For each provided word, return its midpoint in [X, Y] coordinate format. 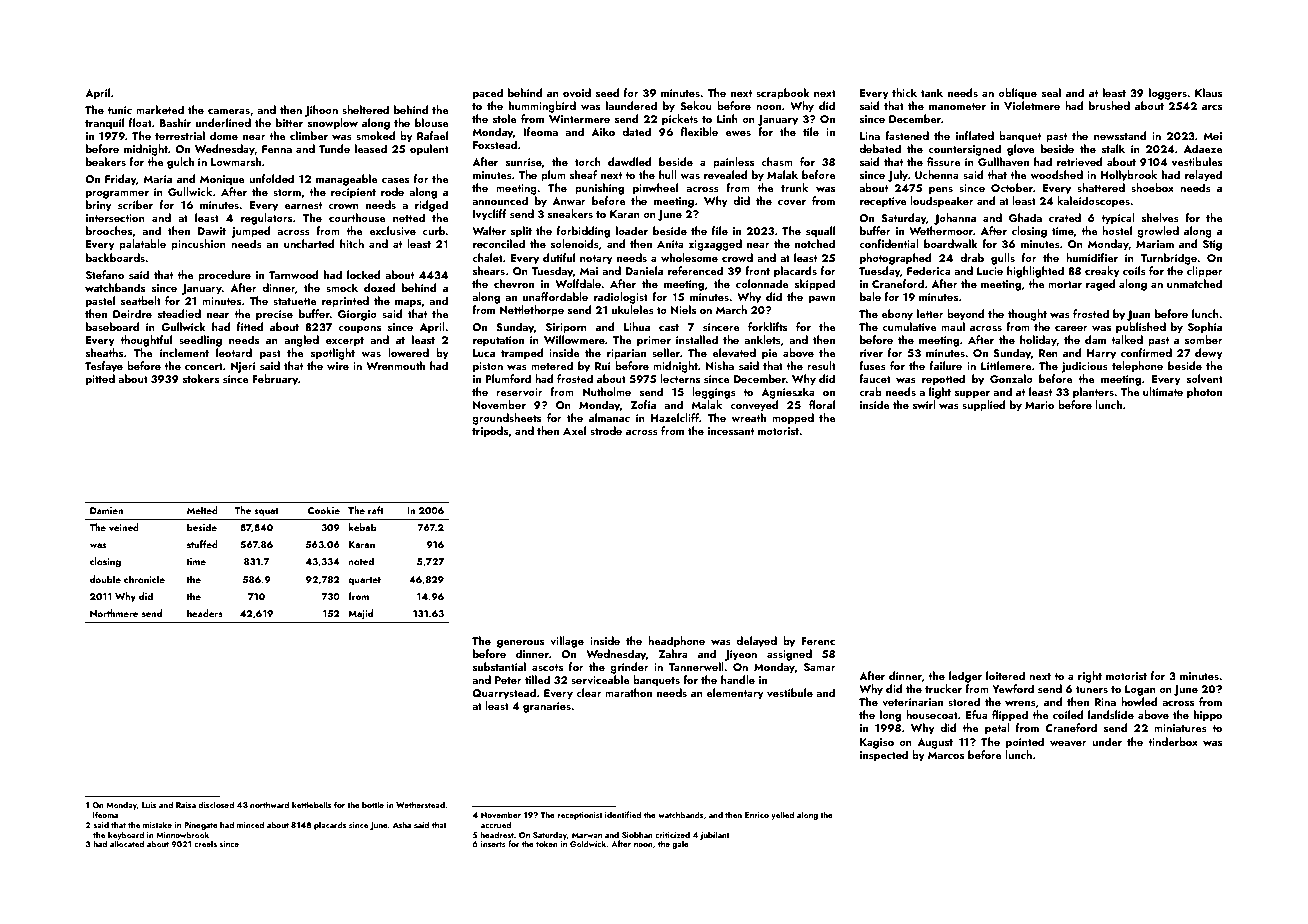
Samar [820, 667]
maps [408, 304]
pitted [100, 380]
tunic [119, 110]
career [1071, 328]
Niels [683, 309]
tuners [1092, 689]
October [1012, 187]
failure [946, 365]
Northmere [114, 613]
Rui [602, 366]
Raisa [186, 805]
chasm [777, 161]
